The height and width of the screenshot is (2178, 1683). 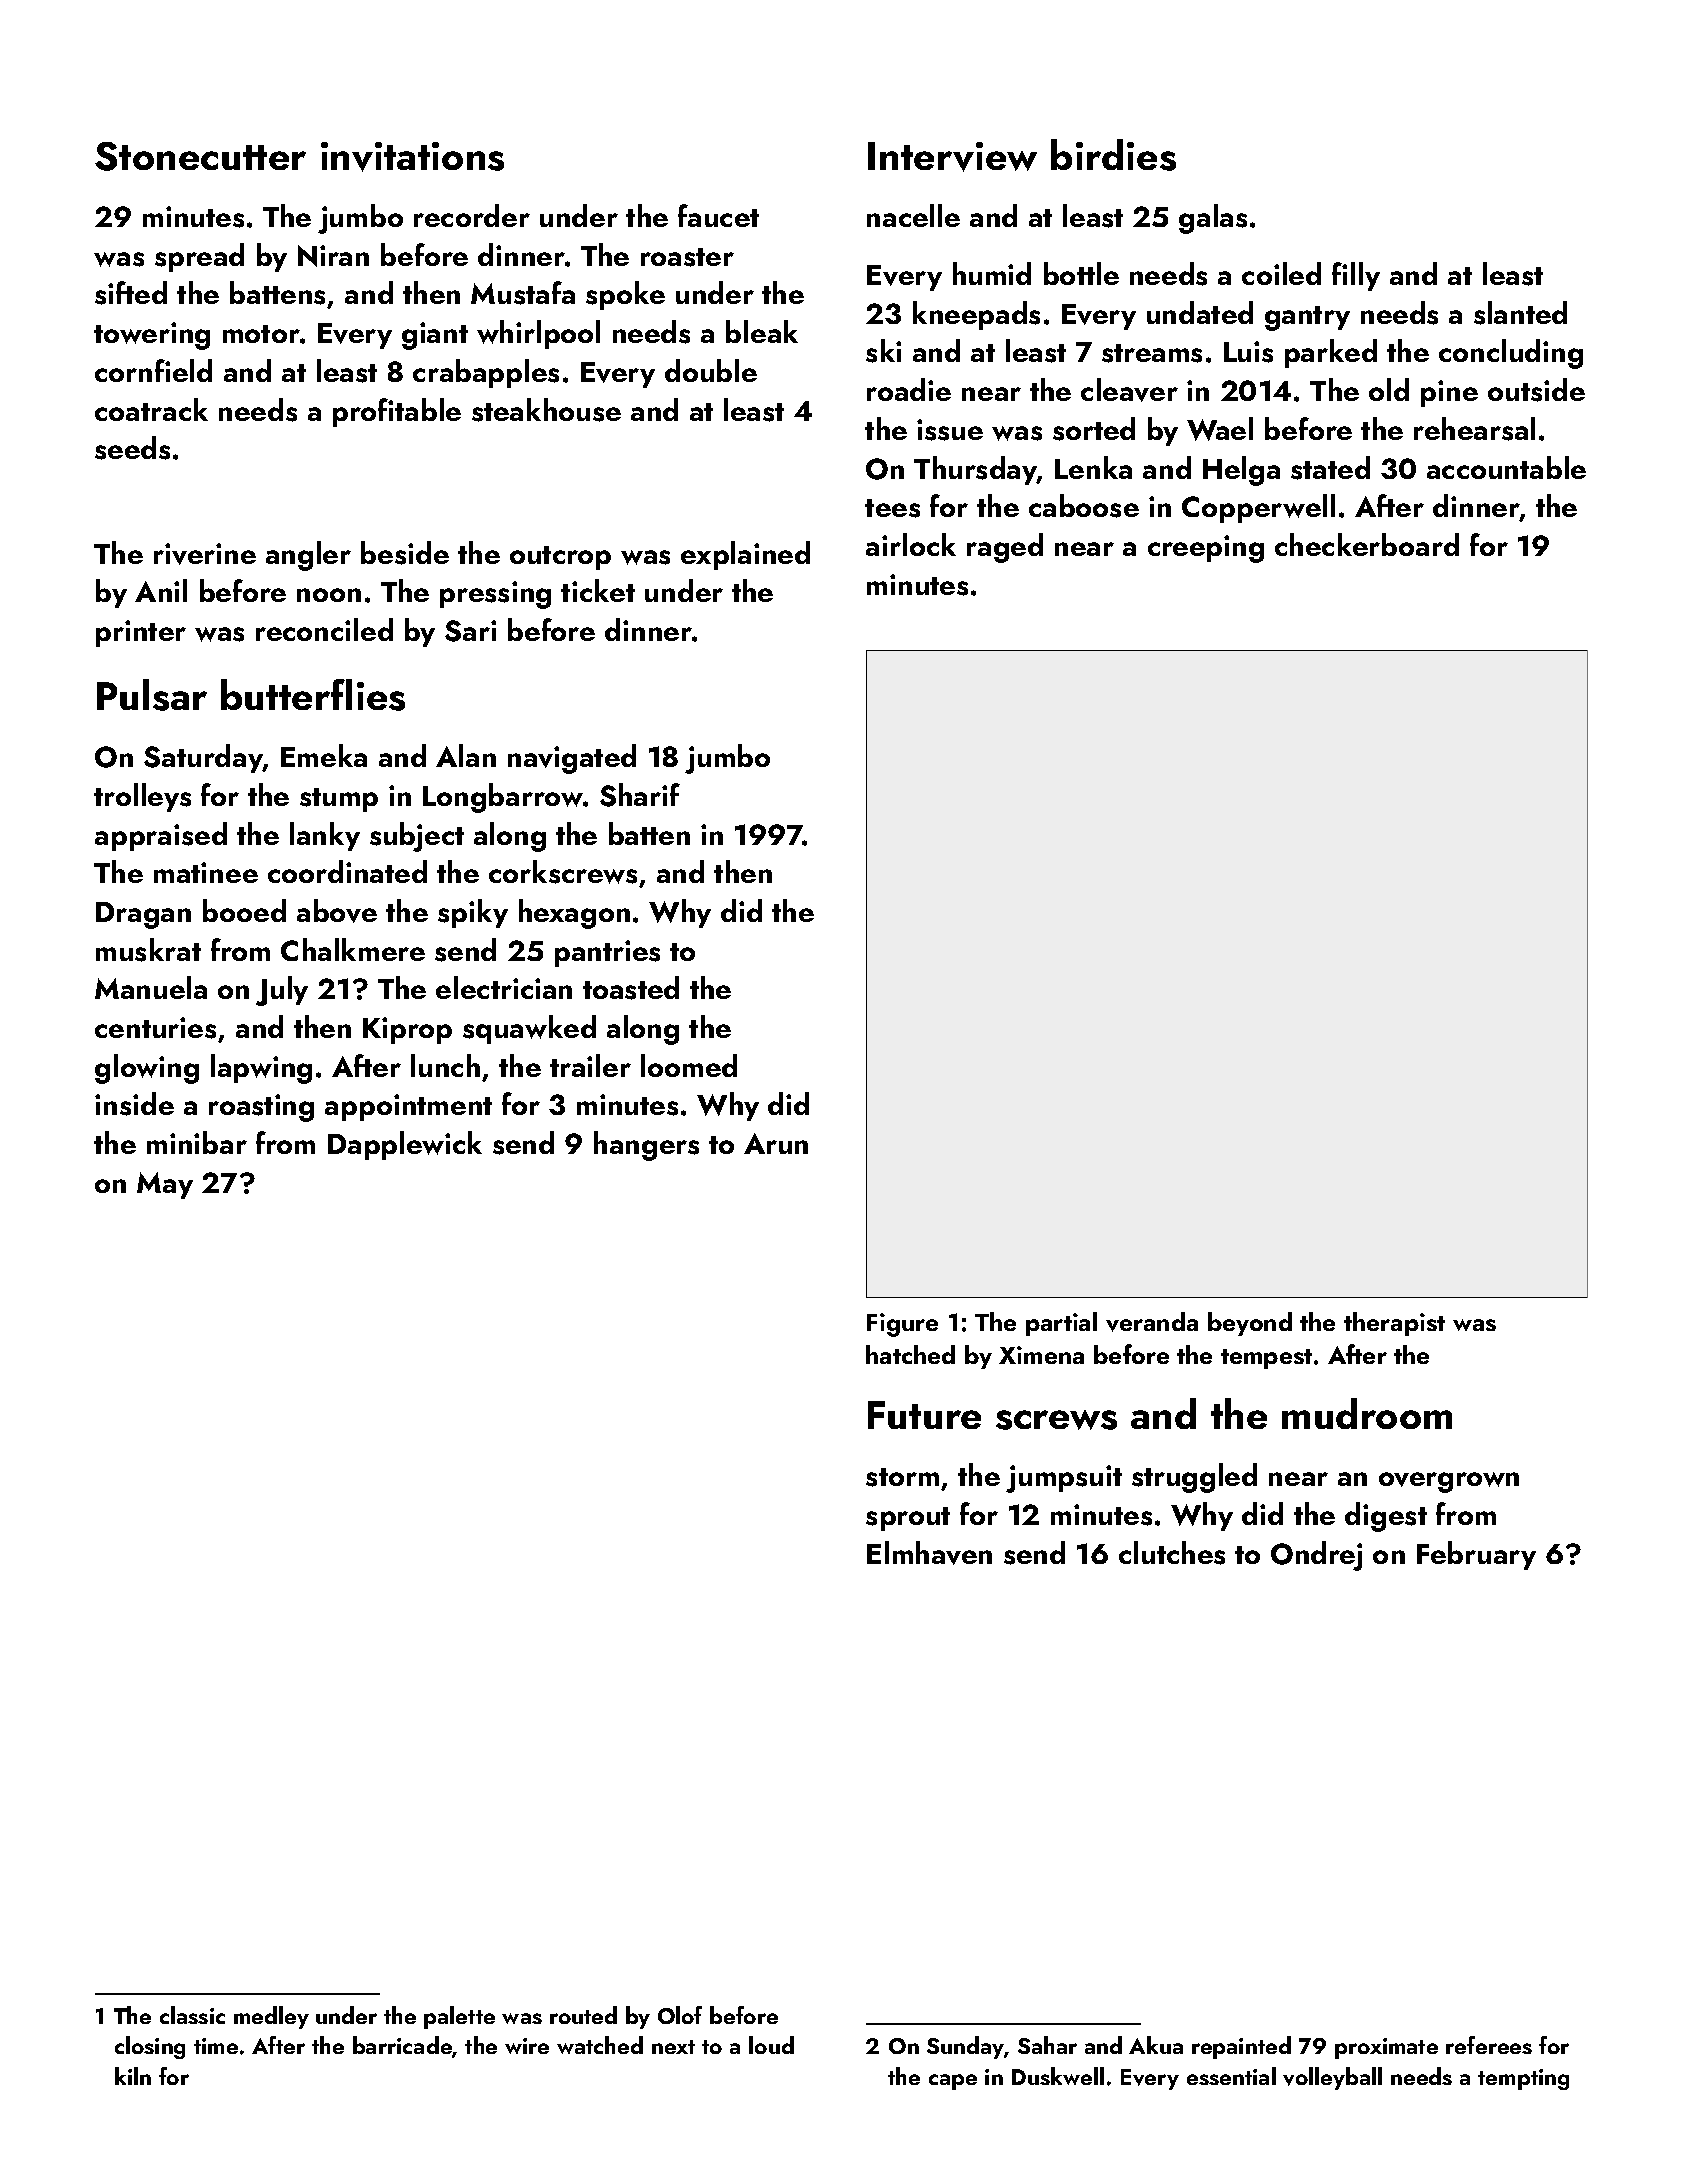 What do you see at coordinates (200, 156) in the screenshot?
I see `Stonecutter` at bounding box center [200, 156].
